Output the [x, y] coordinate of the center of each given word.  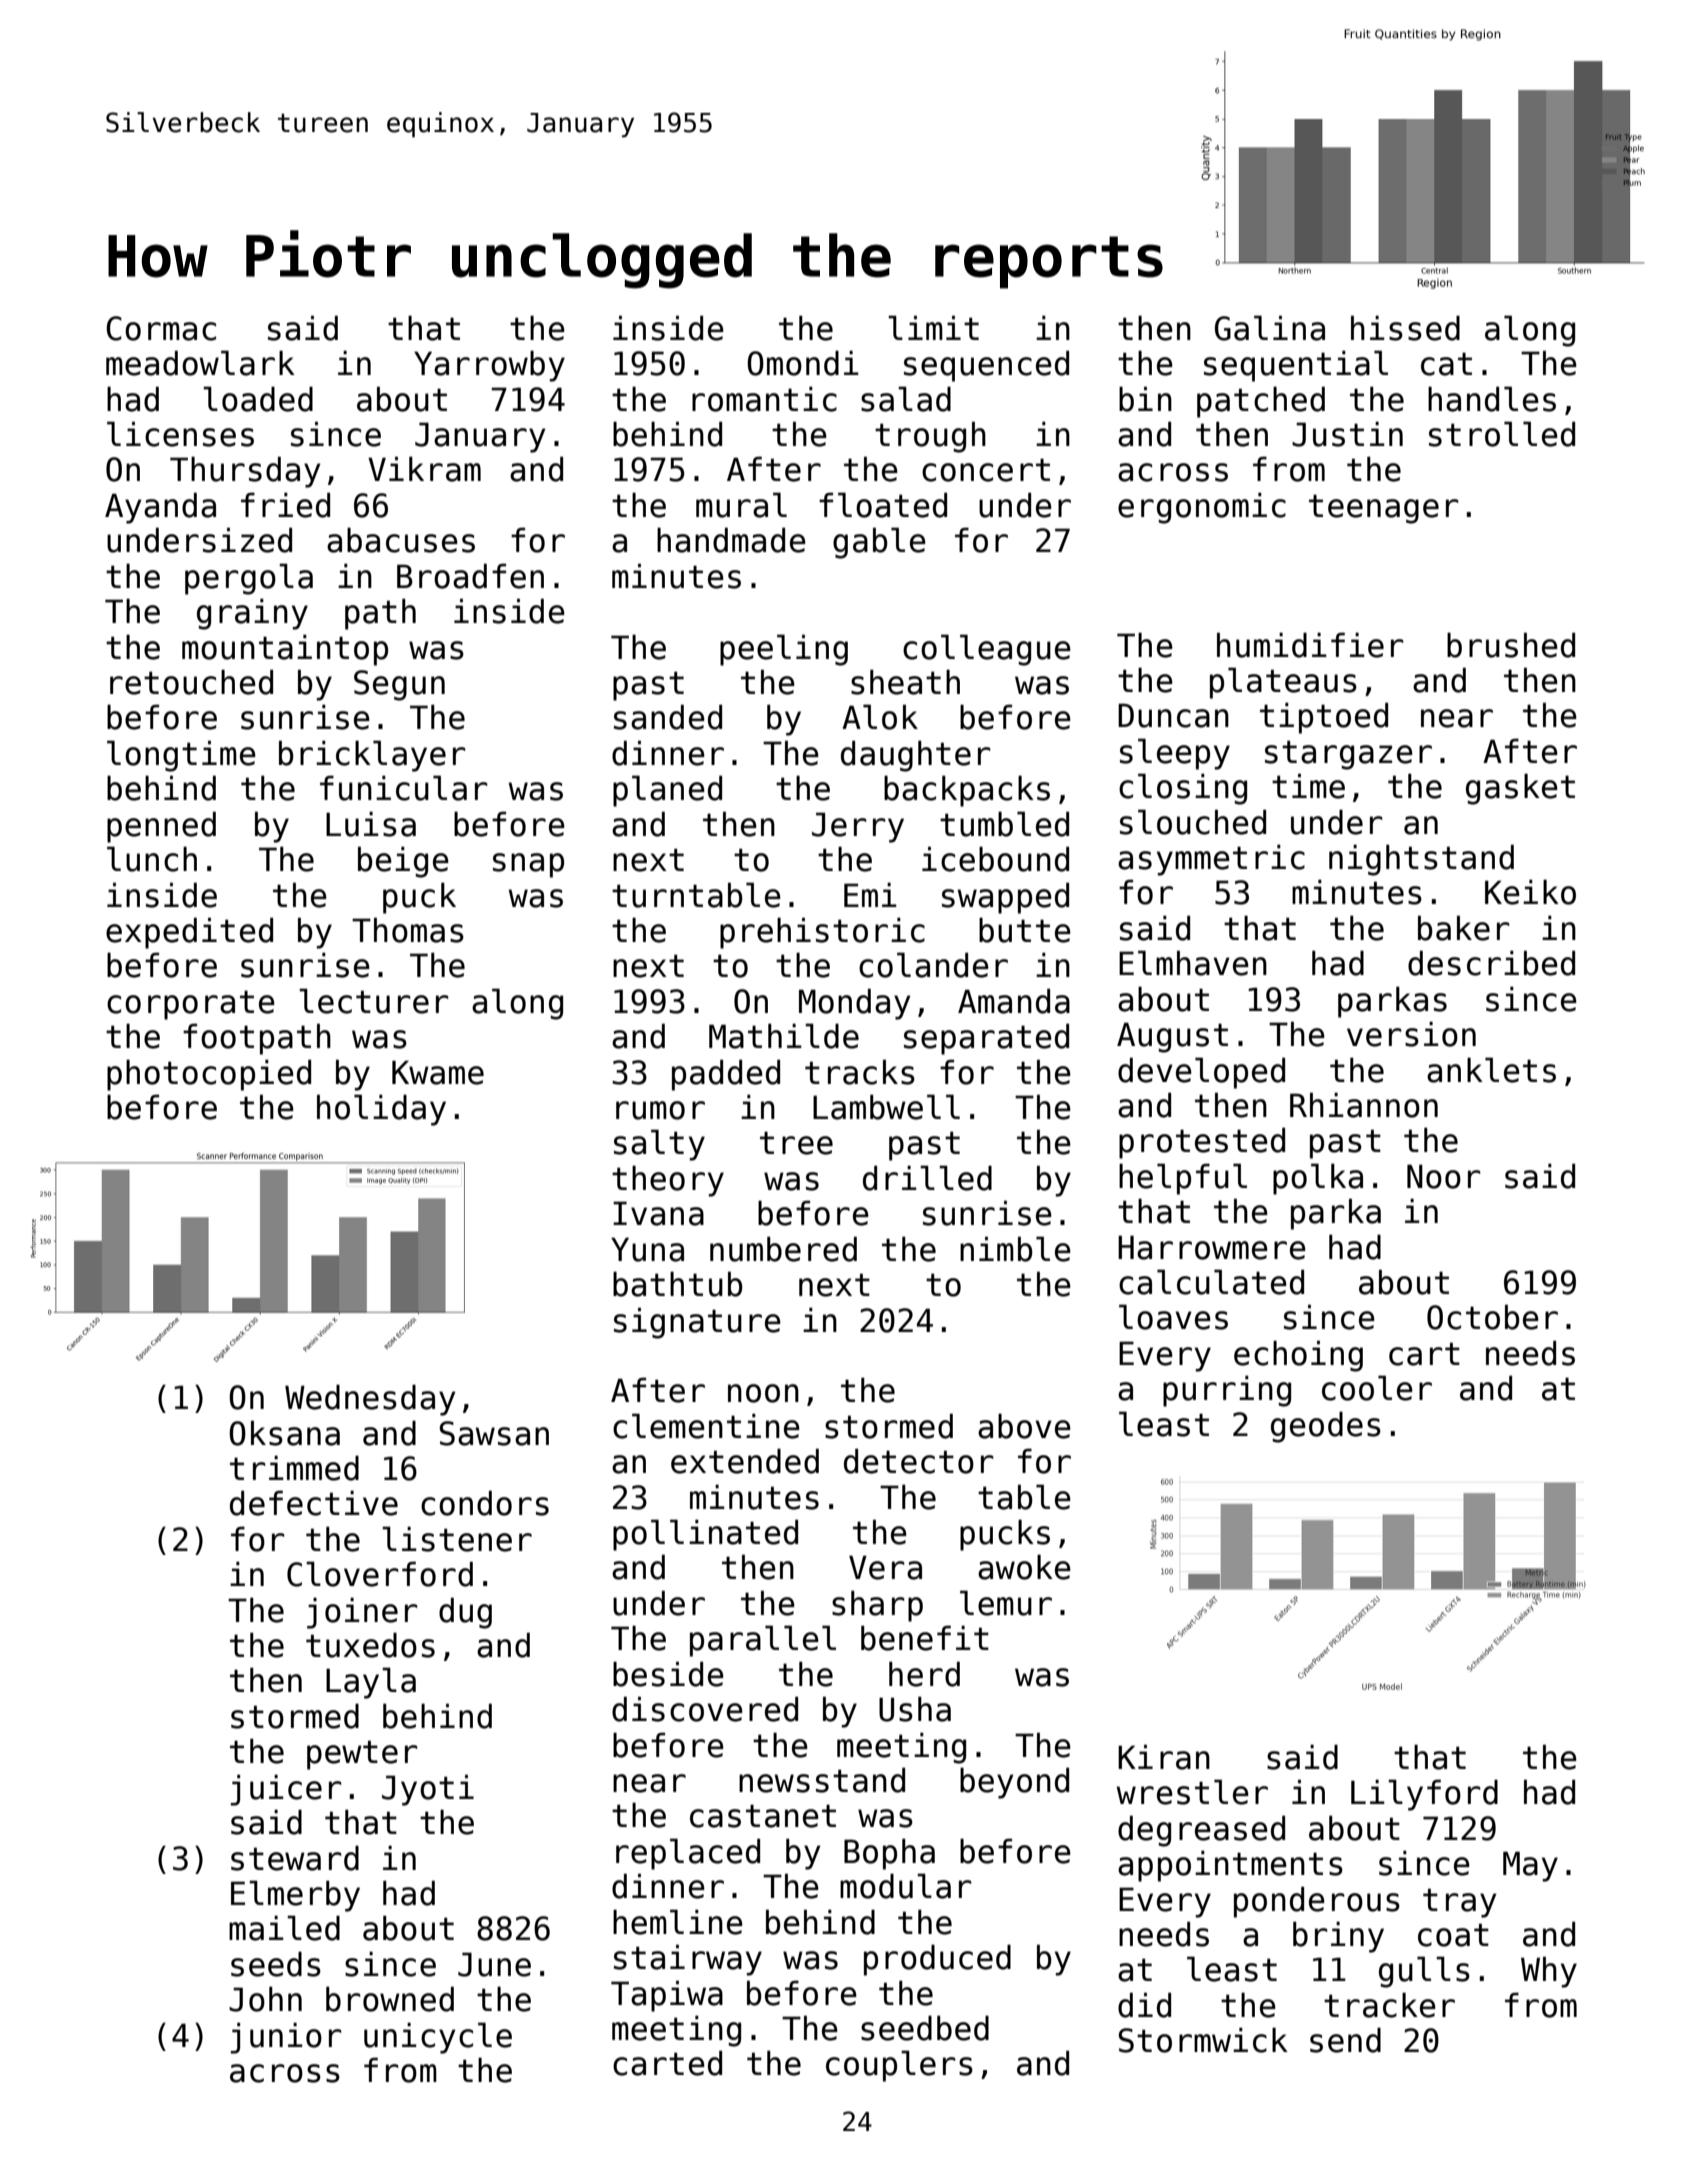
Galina [1270, 328]
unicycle [438, 2038]
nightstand [1421, 860]
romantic [764, 399]
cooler [1377, 1388]
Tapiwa [667, 1996]
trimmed [294, 1468]
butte [1025, 930]
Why [1549, 1972]
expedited [189, 933]
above [1024, 1426]
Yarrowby [489, 366]
